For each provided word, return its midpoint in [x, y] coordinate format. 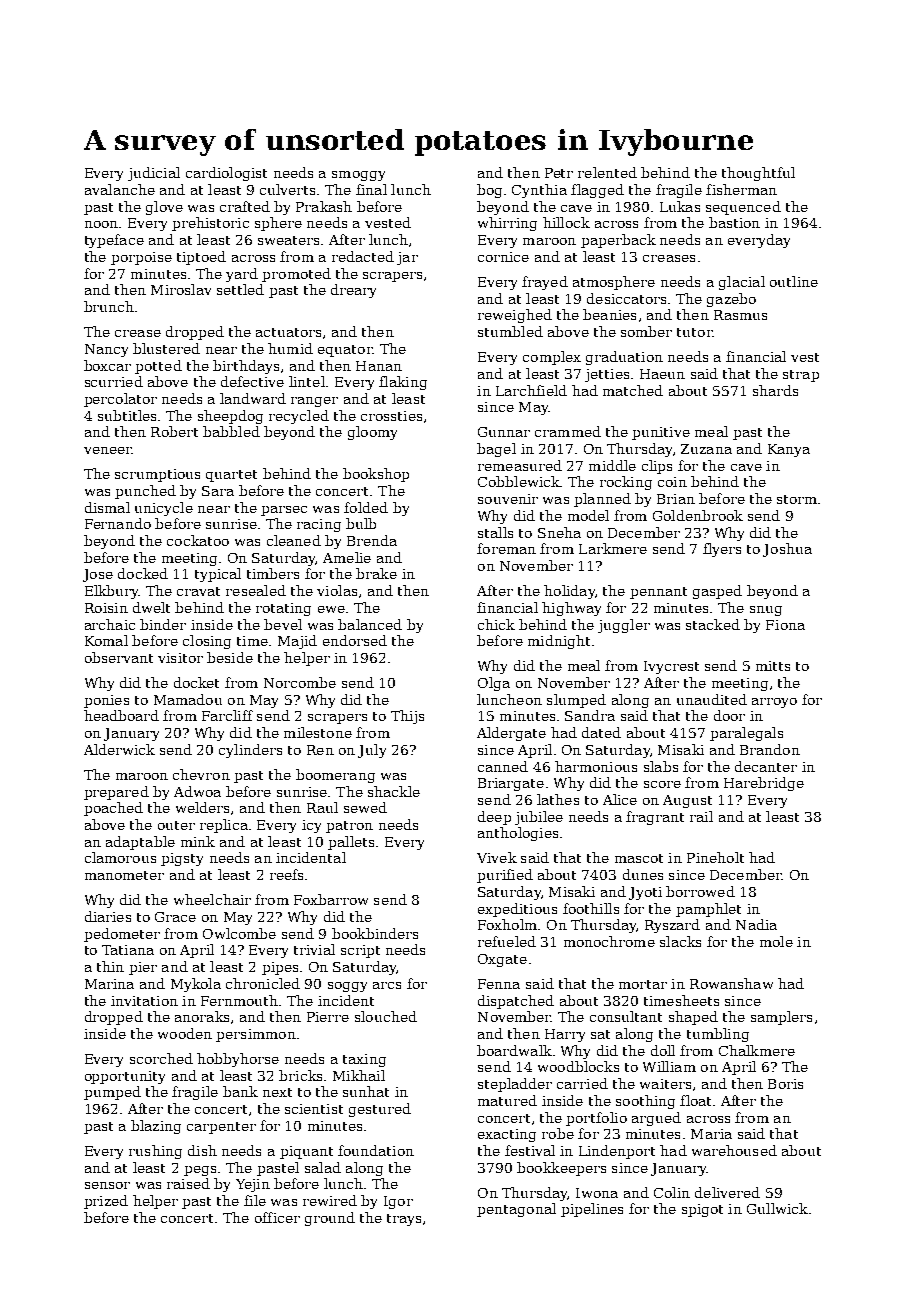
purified [505, 876]
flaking [403, 383]
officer [277, 1217]
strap [801, 376]
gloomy [372, 433]
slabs [661, 766]
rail [701, 816]
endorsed [355, 640]
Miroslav [181, 289]
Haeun [662, 374]
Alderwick [119, 749]
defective [252, 381]
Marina [109, 984]
